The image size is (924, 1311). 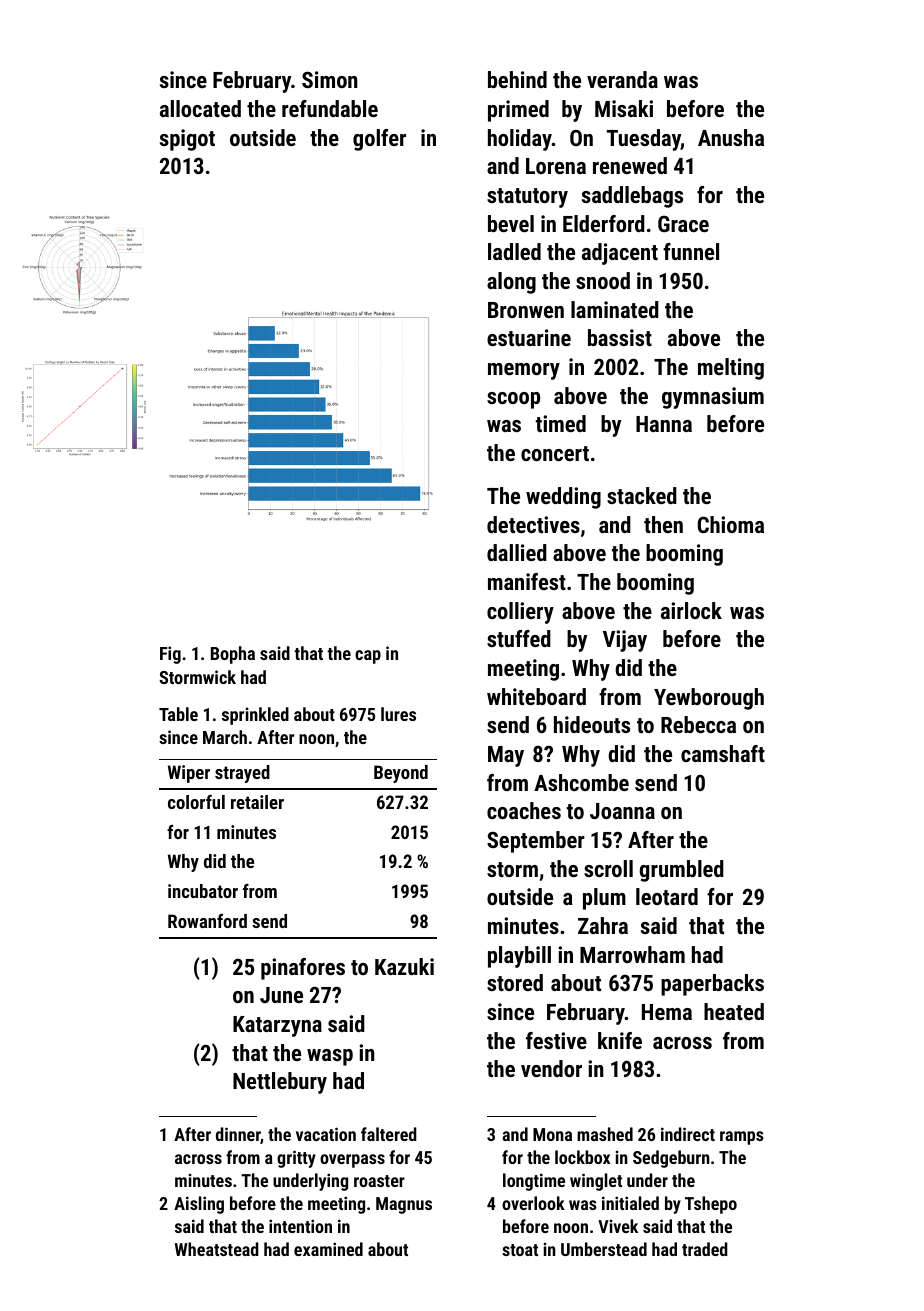 I want to click on faltered, so click(x=389, y=1134).
